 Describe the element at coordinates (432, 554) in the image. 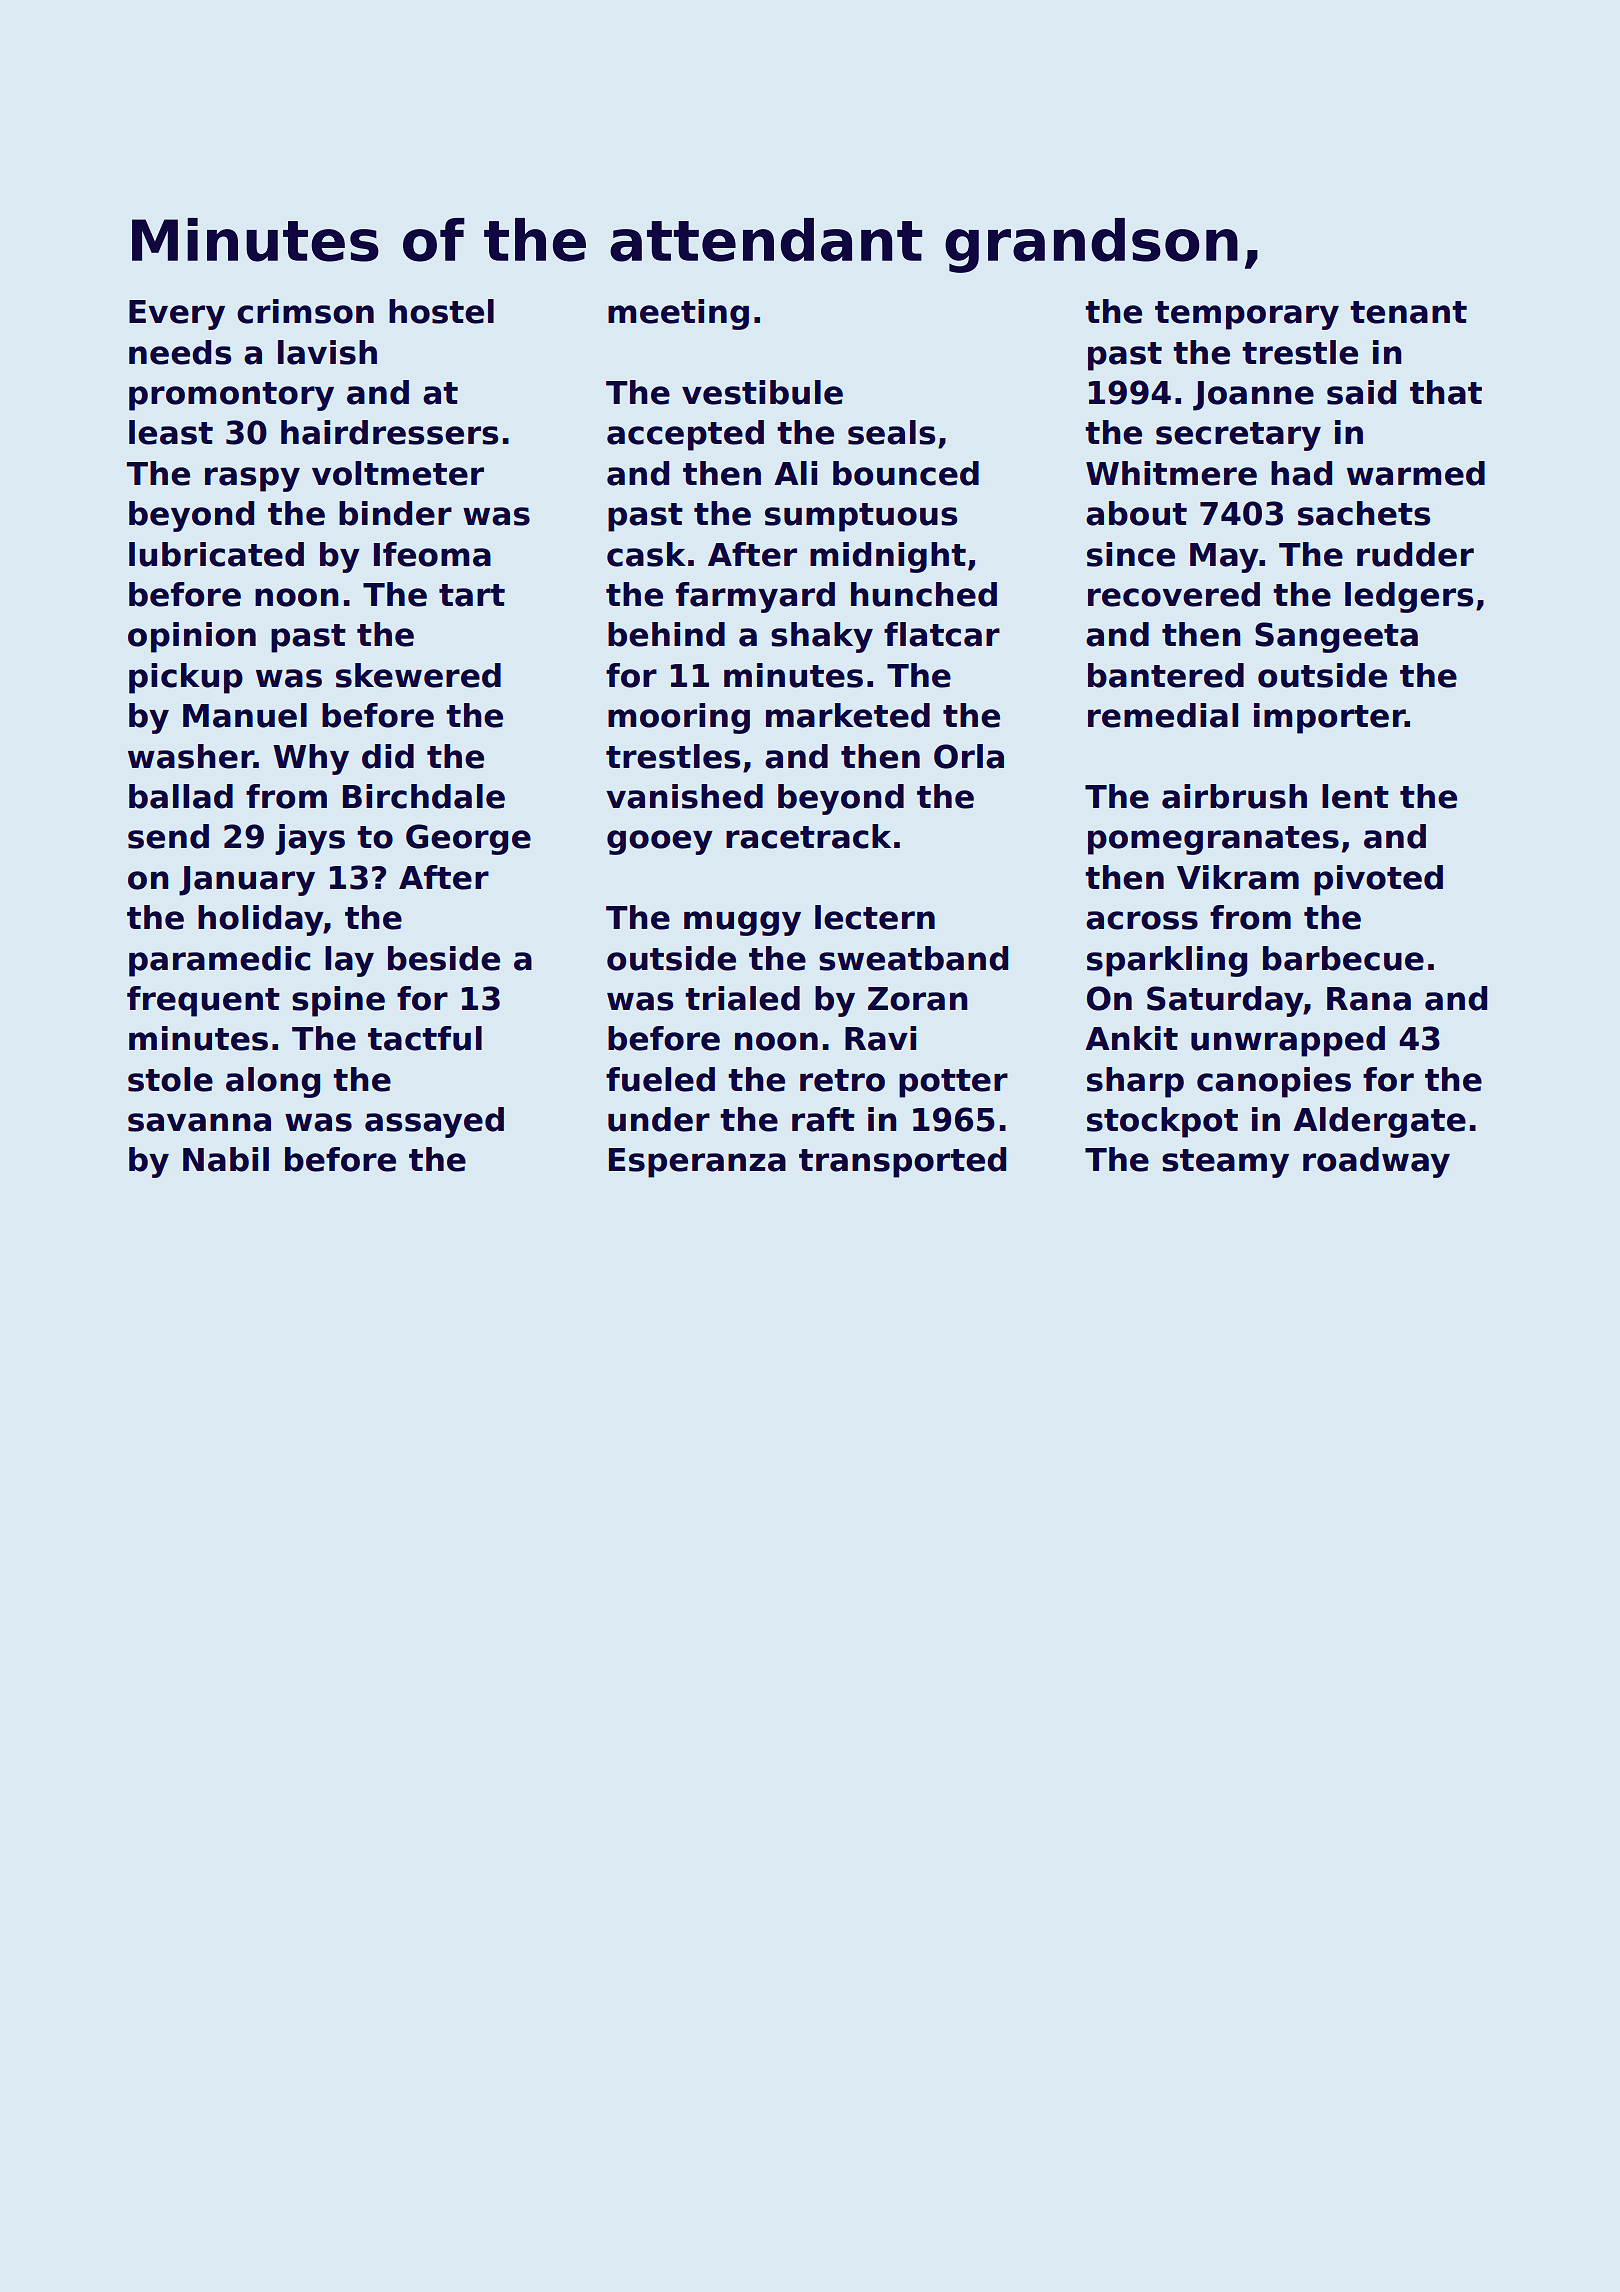

I see `Ifeoma` at that location.
